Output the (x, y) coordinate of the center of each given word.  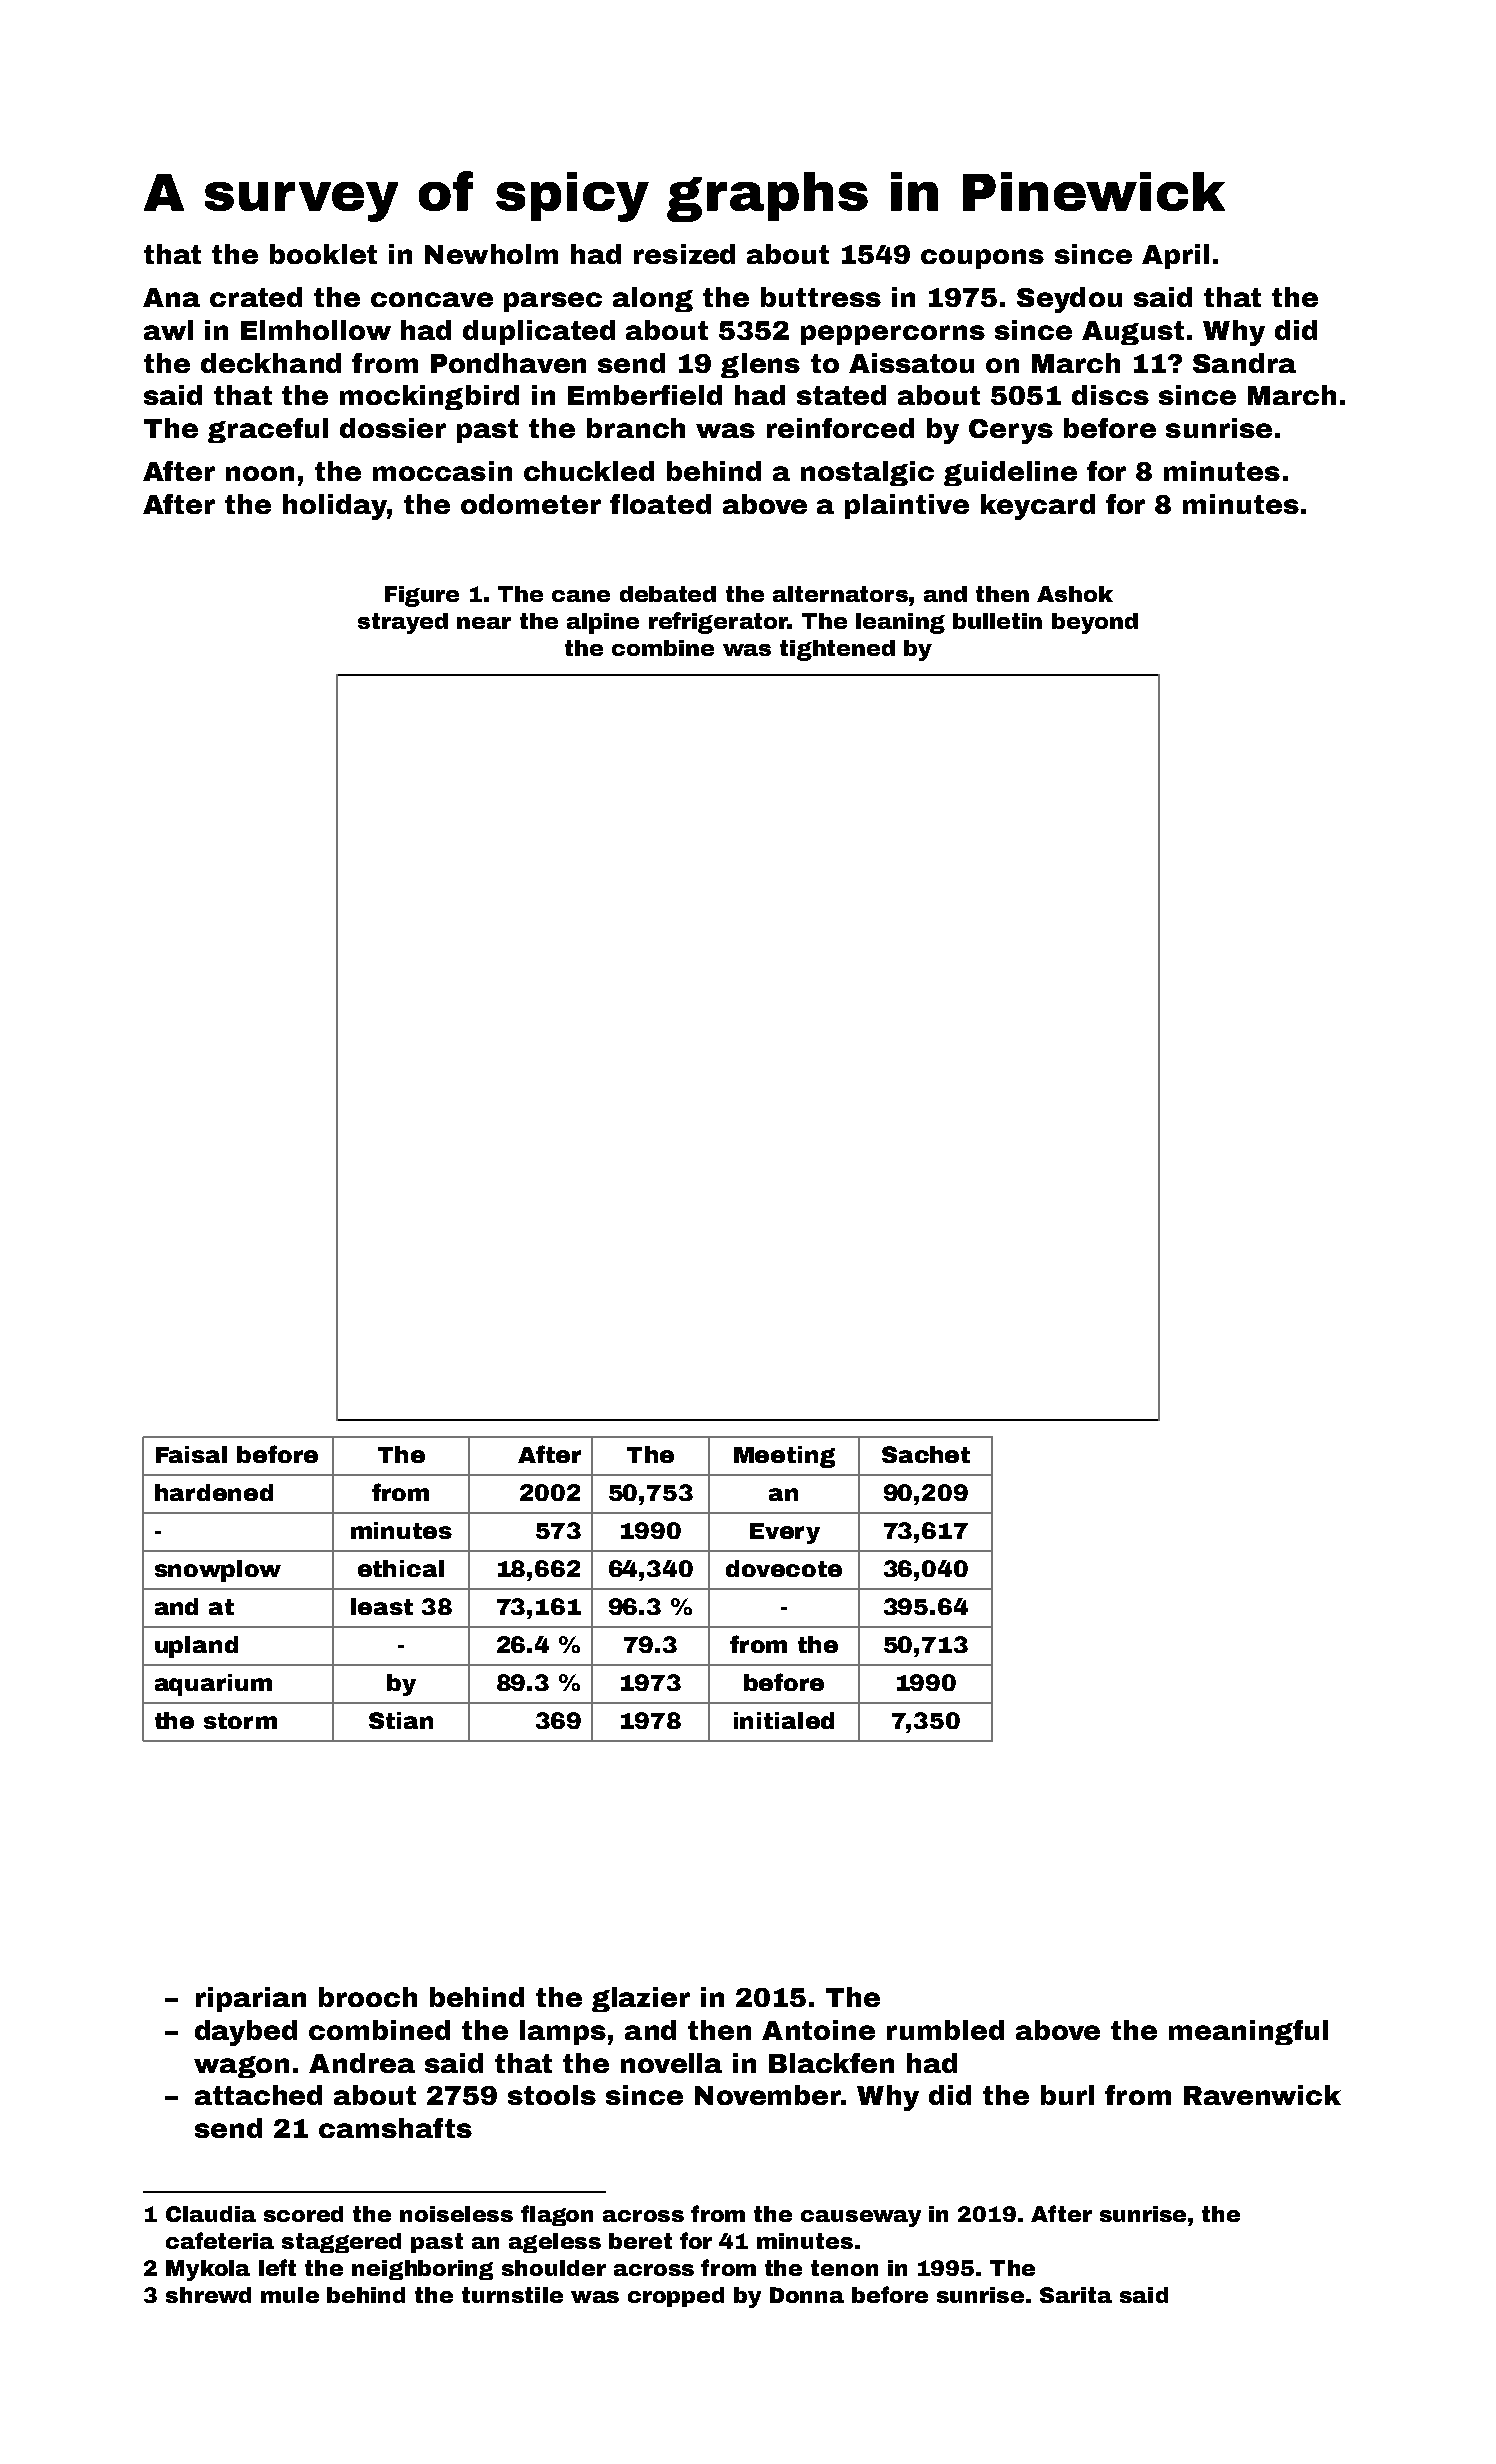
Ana (171, 297)
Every (785, 1533)
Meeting (784, 1457)
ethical (401, 1568)
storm (240, 1721)
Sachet (926, 1454)
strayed (403, 623)
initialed (784, 1720)
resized (684, 254)
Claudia (211, 2214)
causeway (861, 2218)
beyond (1095, 623)
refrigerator (718, 623)
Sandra (1244, 363)
